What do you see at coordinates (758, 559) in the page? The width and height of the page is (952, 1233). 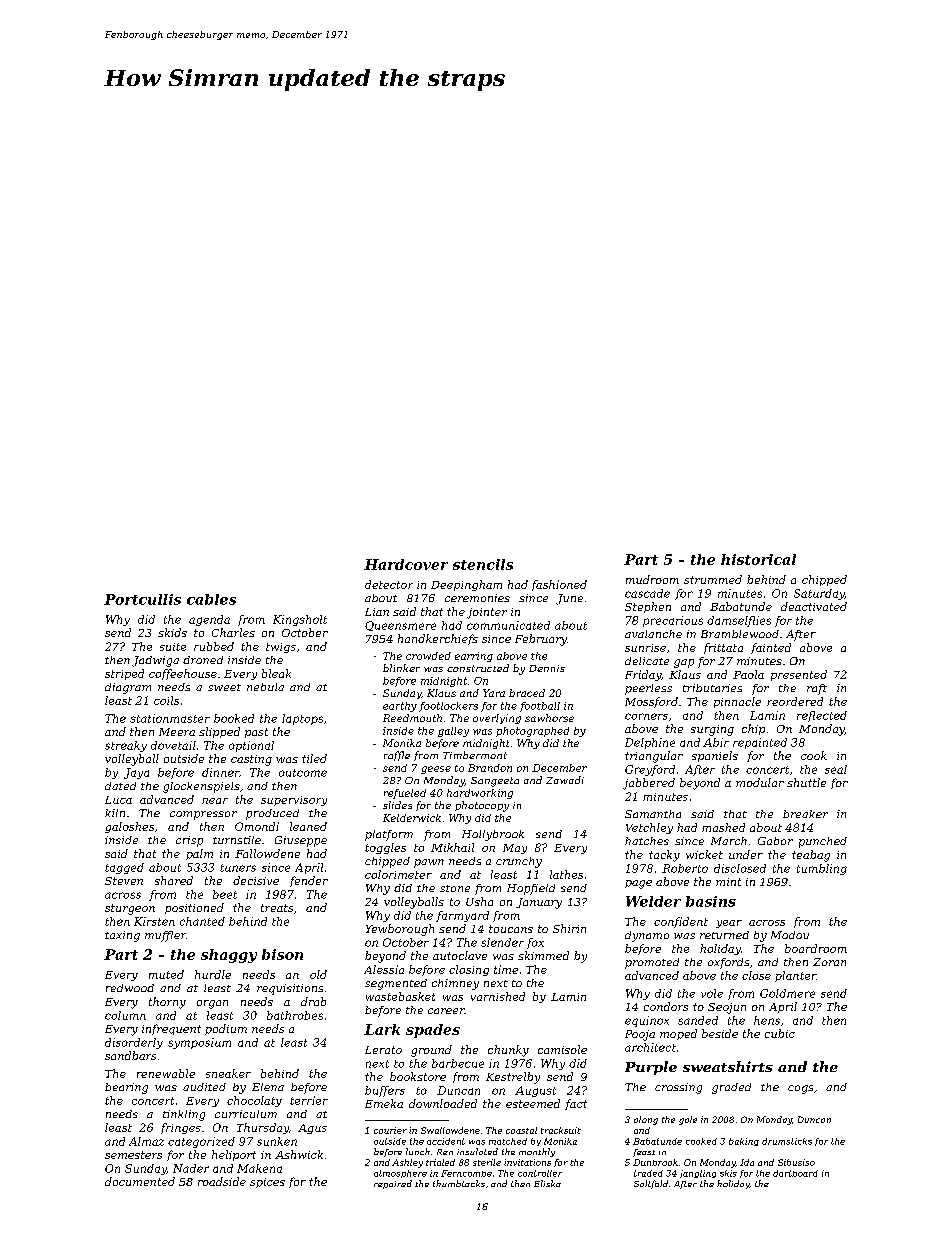 I see `historical` at bounding box center [758, 559].
